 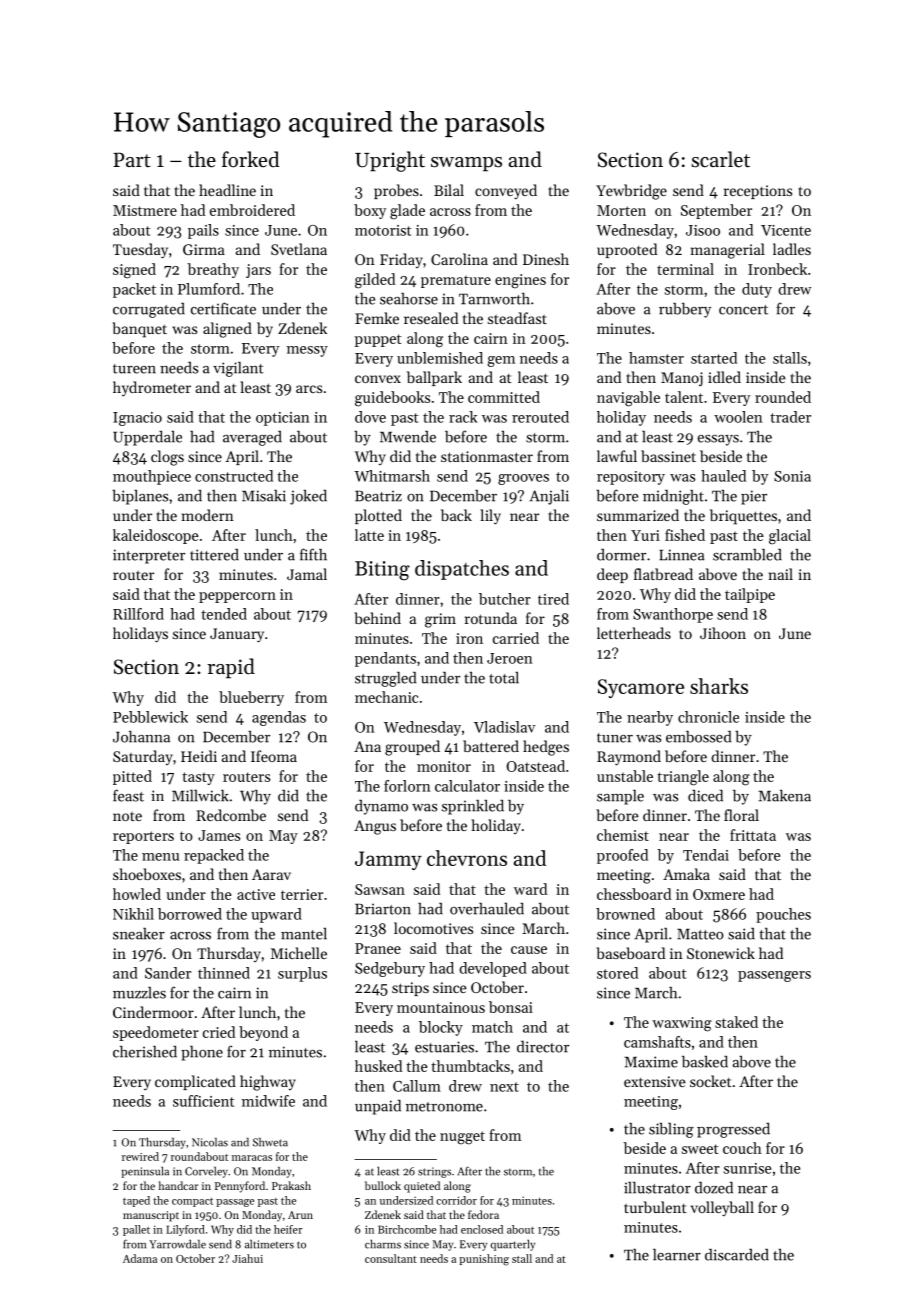 I want to click on vigilant, so click(x=238, y=369).
